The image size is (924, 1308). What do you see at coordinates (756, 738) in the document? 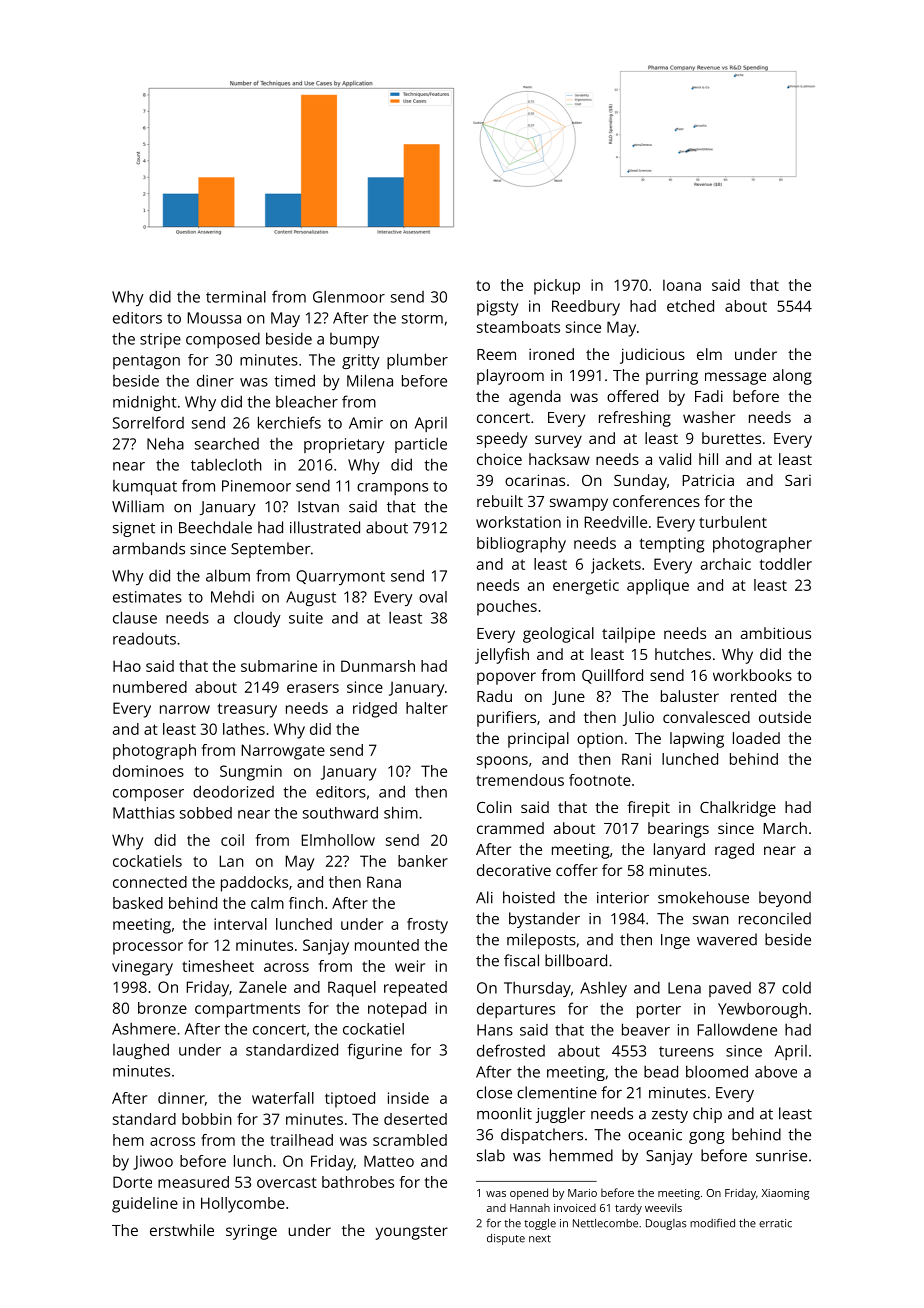
I see `loaded` at bounding box center [756, 738].
